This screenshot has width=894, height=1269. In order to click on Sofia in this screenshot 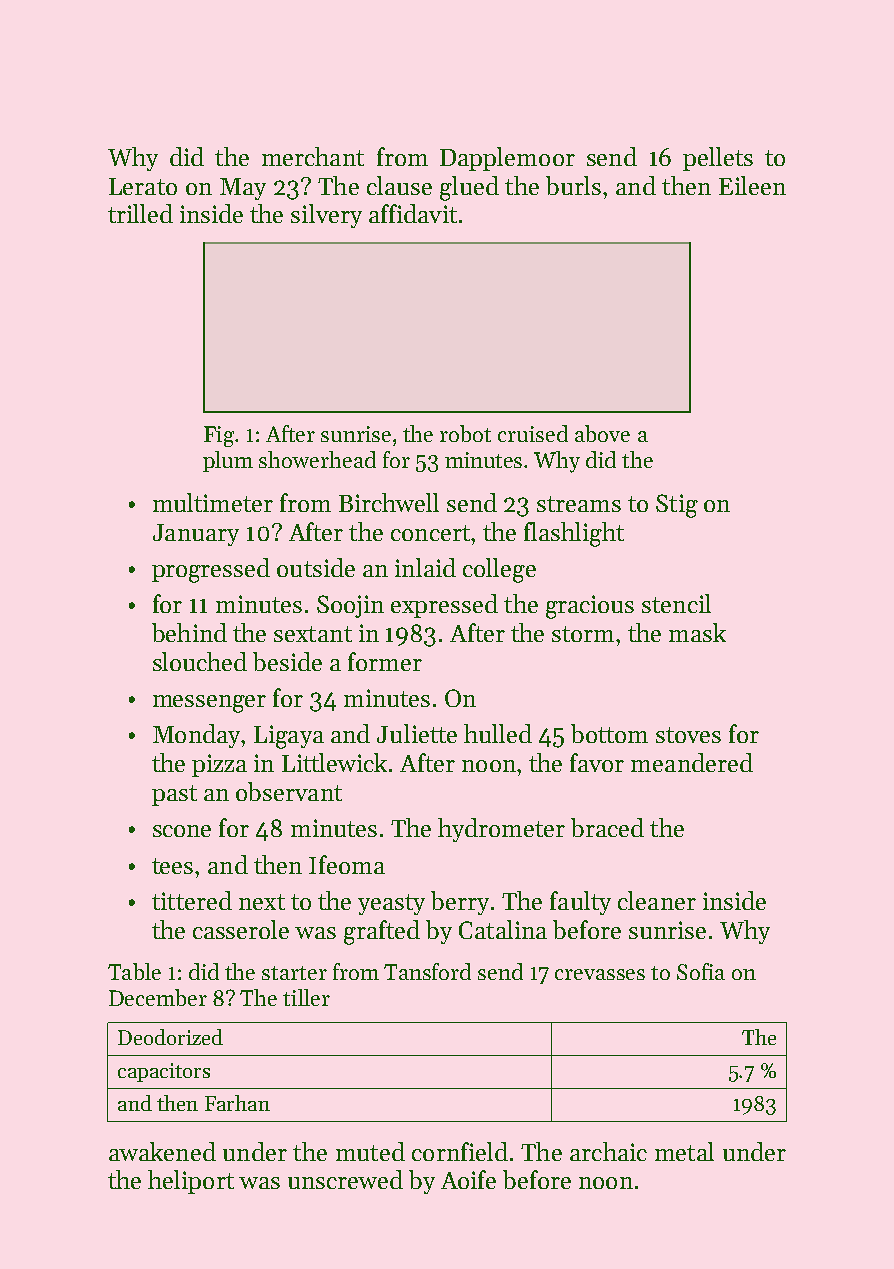, I will do `click(701, 971)`.
